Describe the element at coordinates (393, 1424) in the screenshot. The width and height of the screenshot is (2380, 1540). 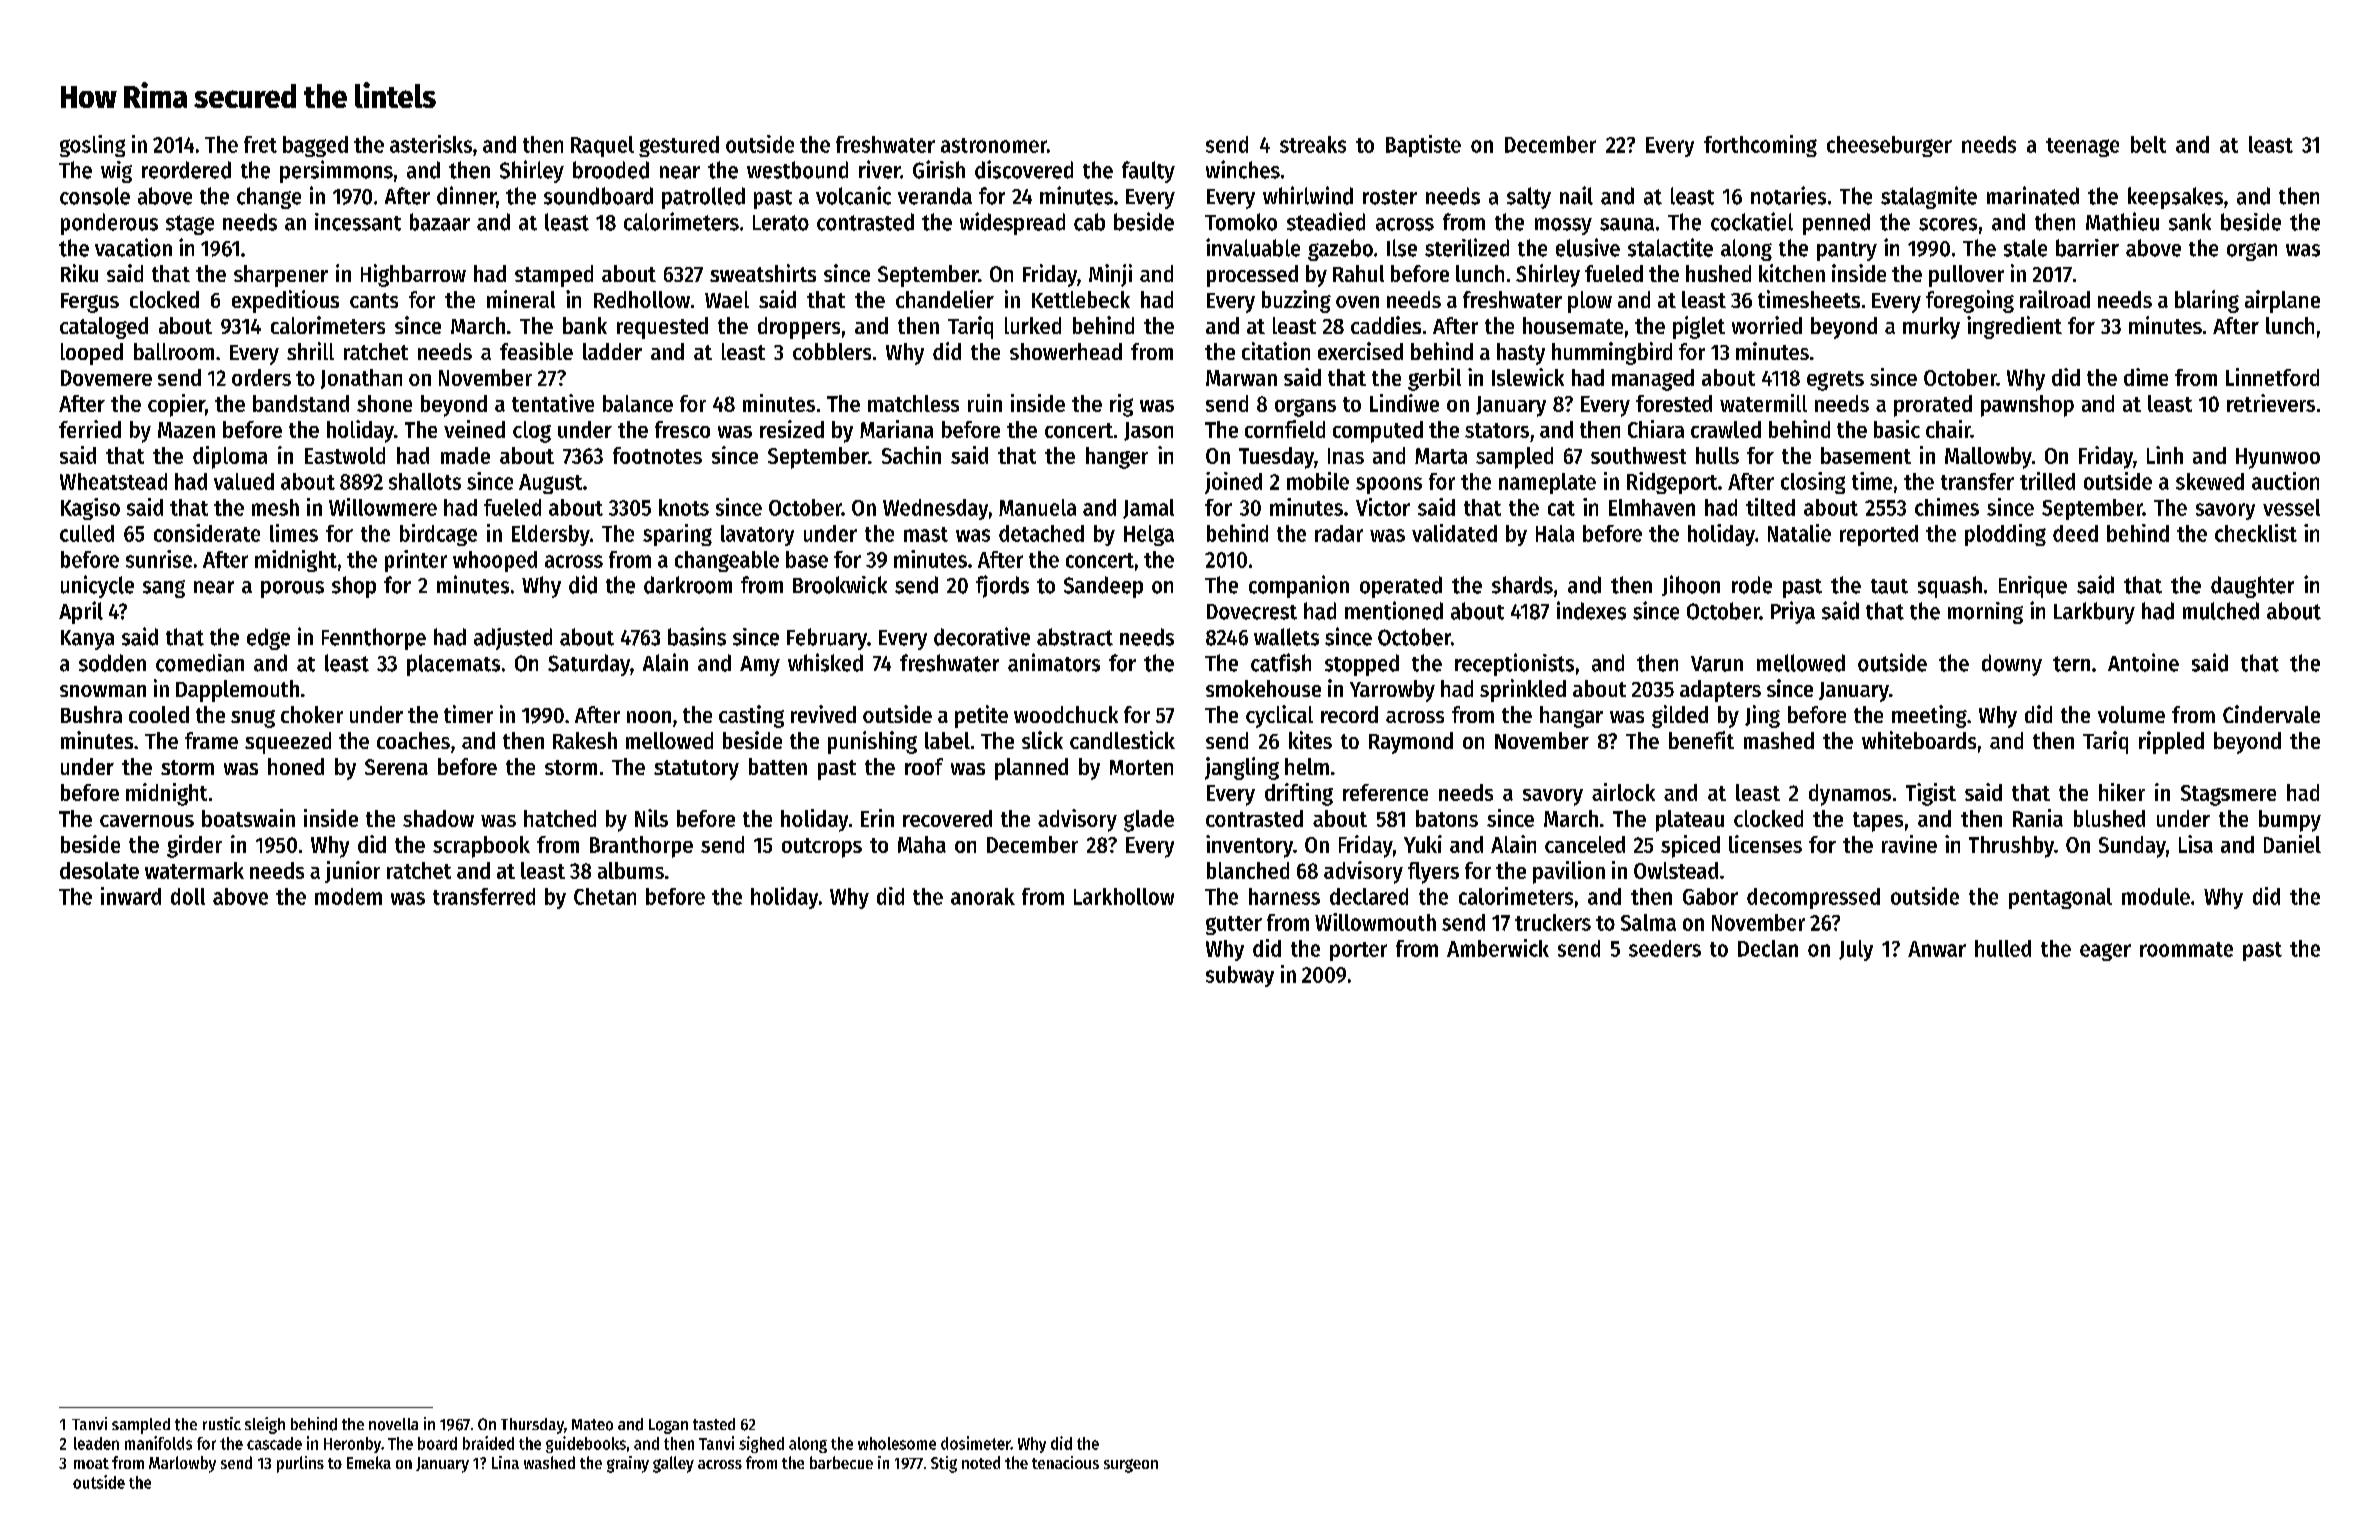
I see `novella` at that location.
